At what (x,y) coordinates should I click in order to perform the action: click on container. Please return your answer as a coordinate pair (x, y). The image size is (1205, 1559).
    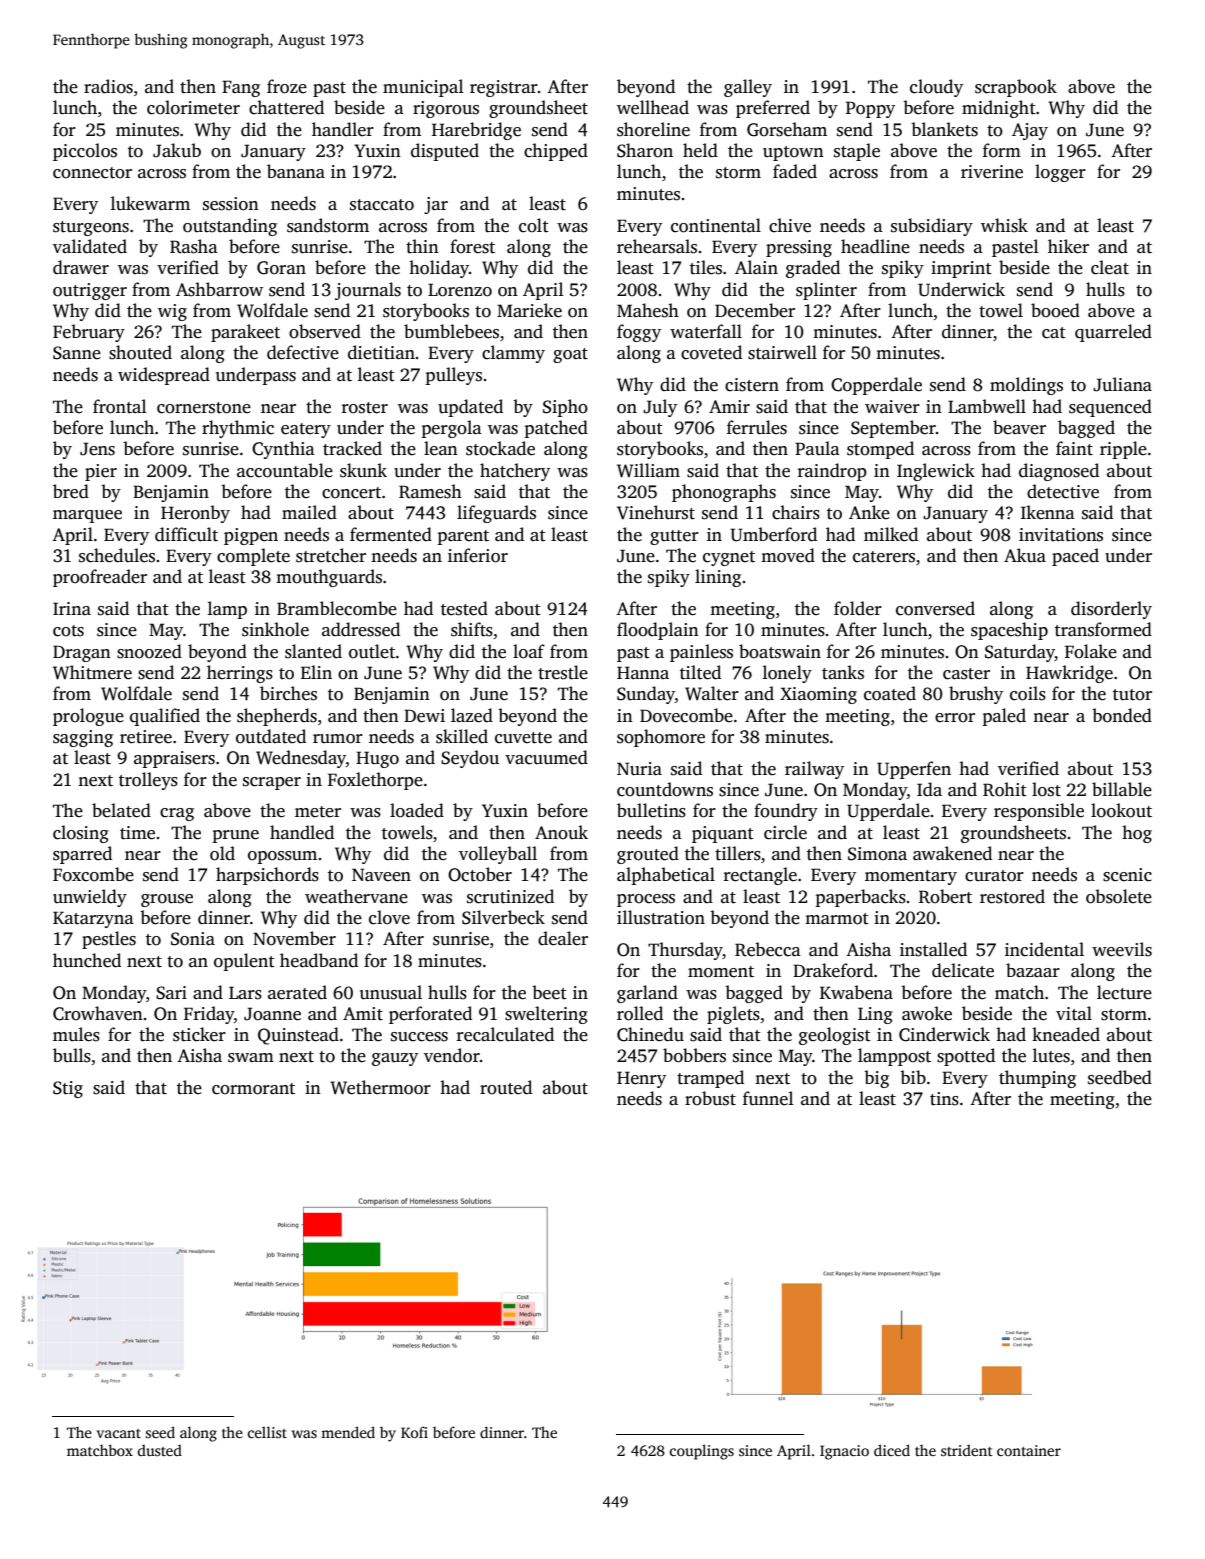
    Looking at the image, I should click on (1029, 1450).
